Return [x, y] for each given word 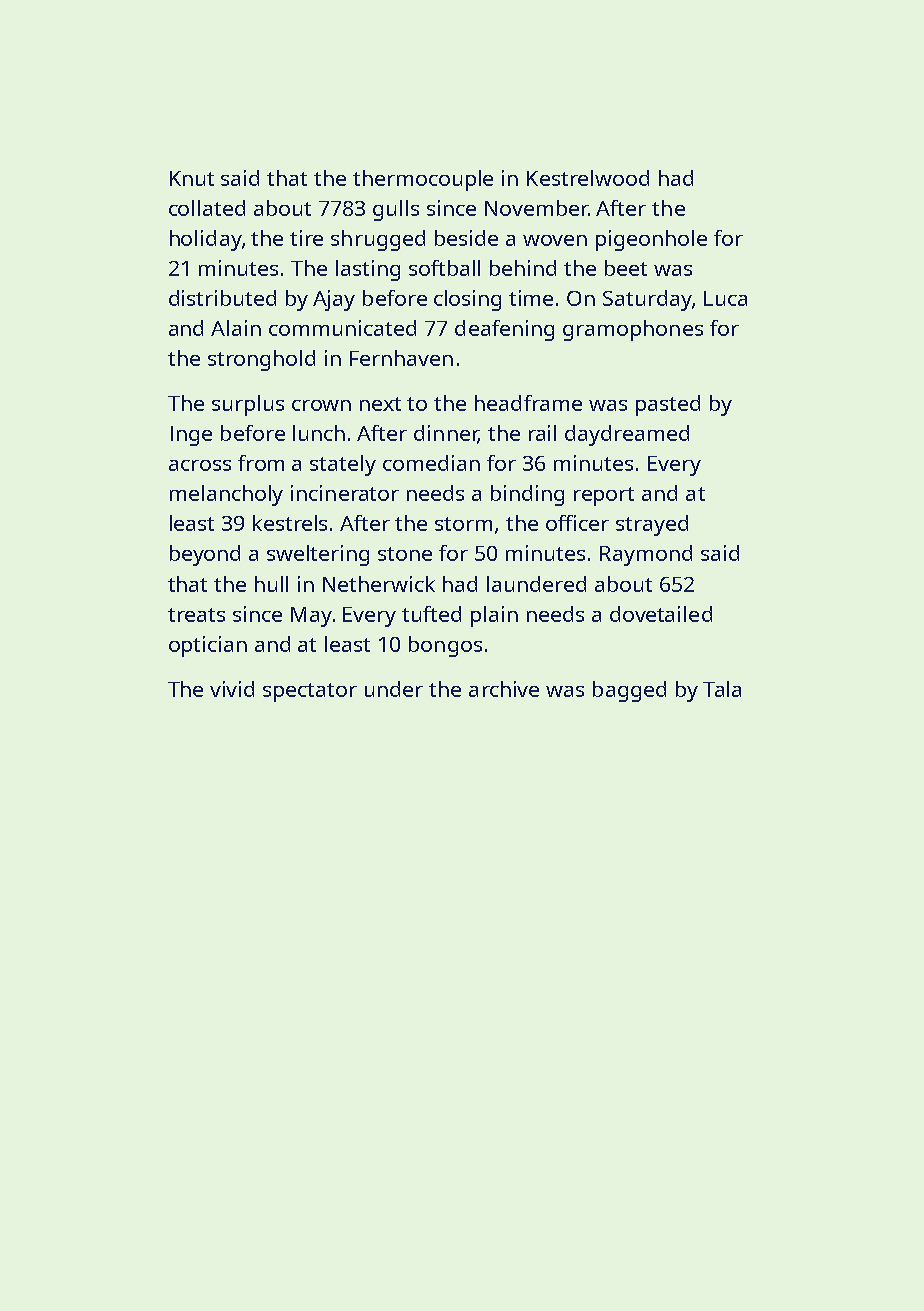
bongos [445, 646]
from [261, 463]
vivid [232, 689]
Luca [725, 298]
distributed [222, 298]
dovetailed [661, 614]
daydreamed [627, 435]
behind [523, 268]
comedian [431, 463]
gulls [396, 210]
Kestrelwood [588, 178]
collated [207, 208]
